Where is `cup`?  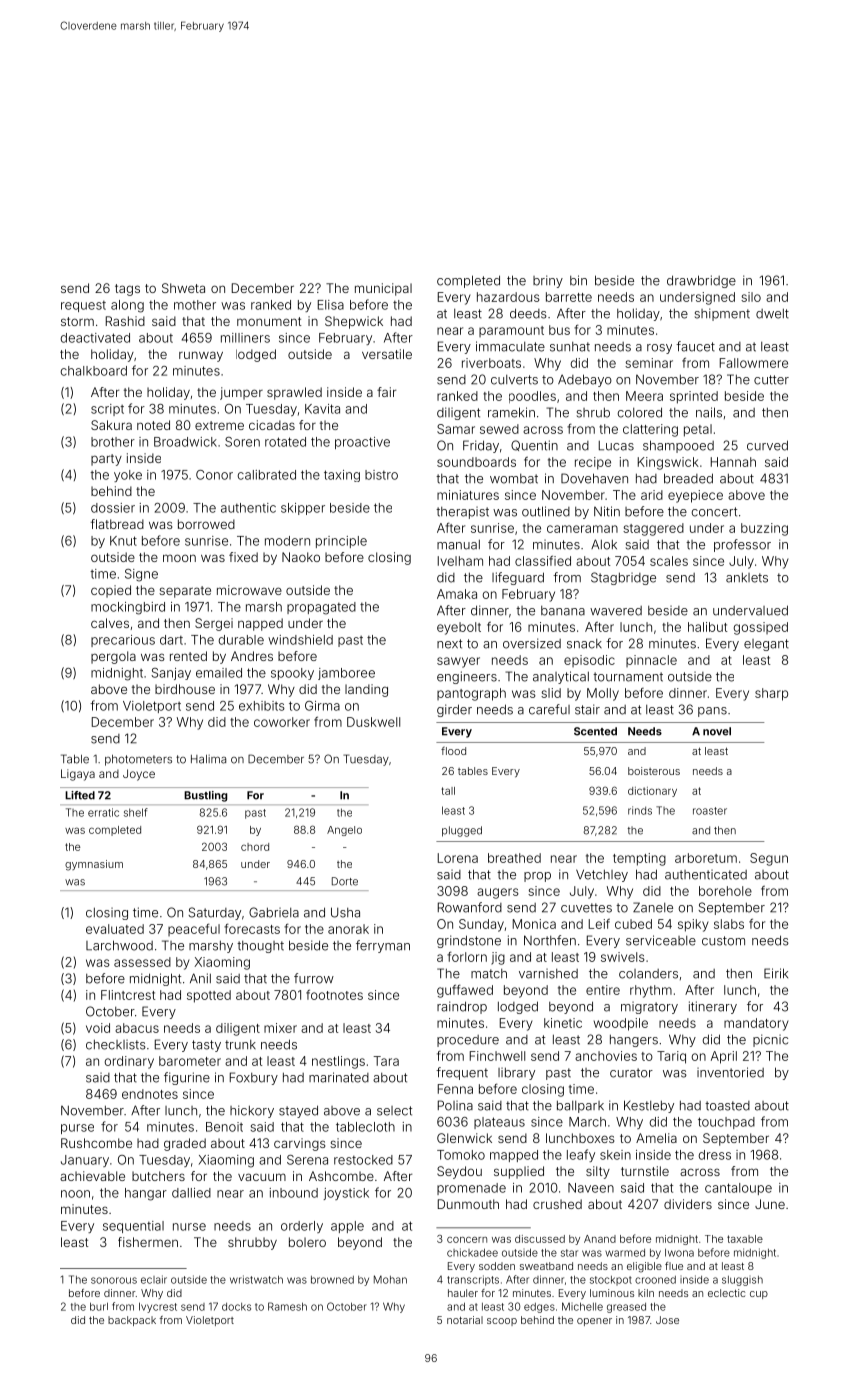
cup is located at coordinates (759, 1295).
